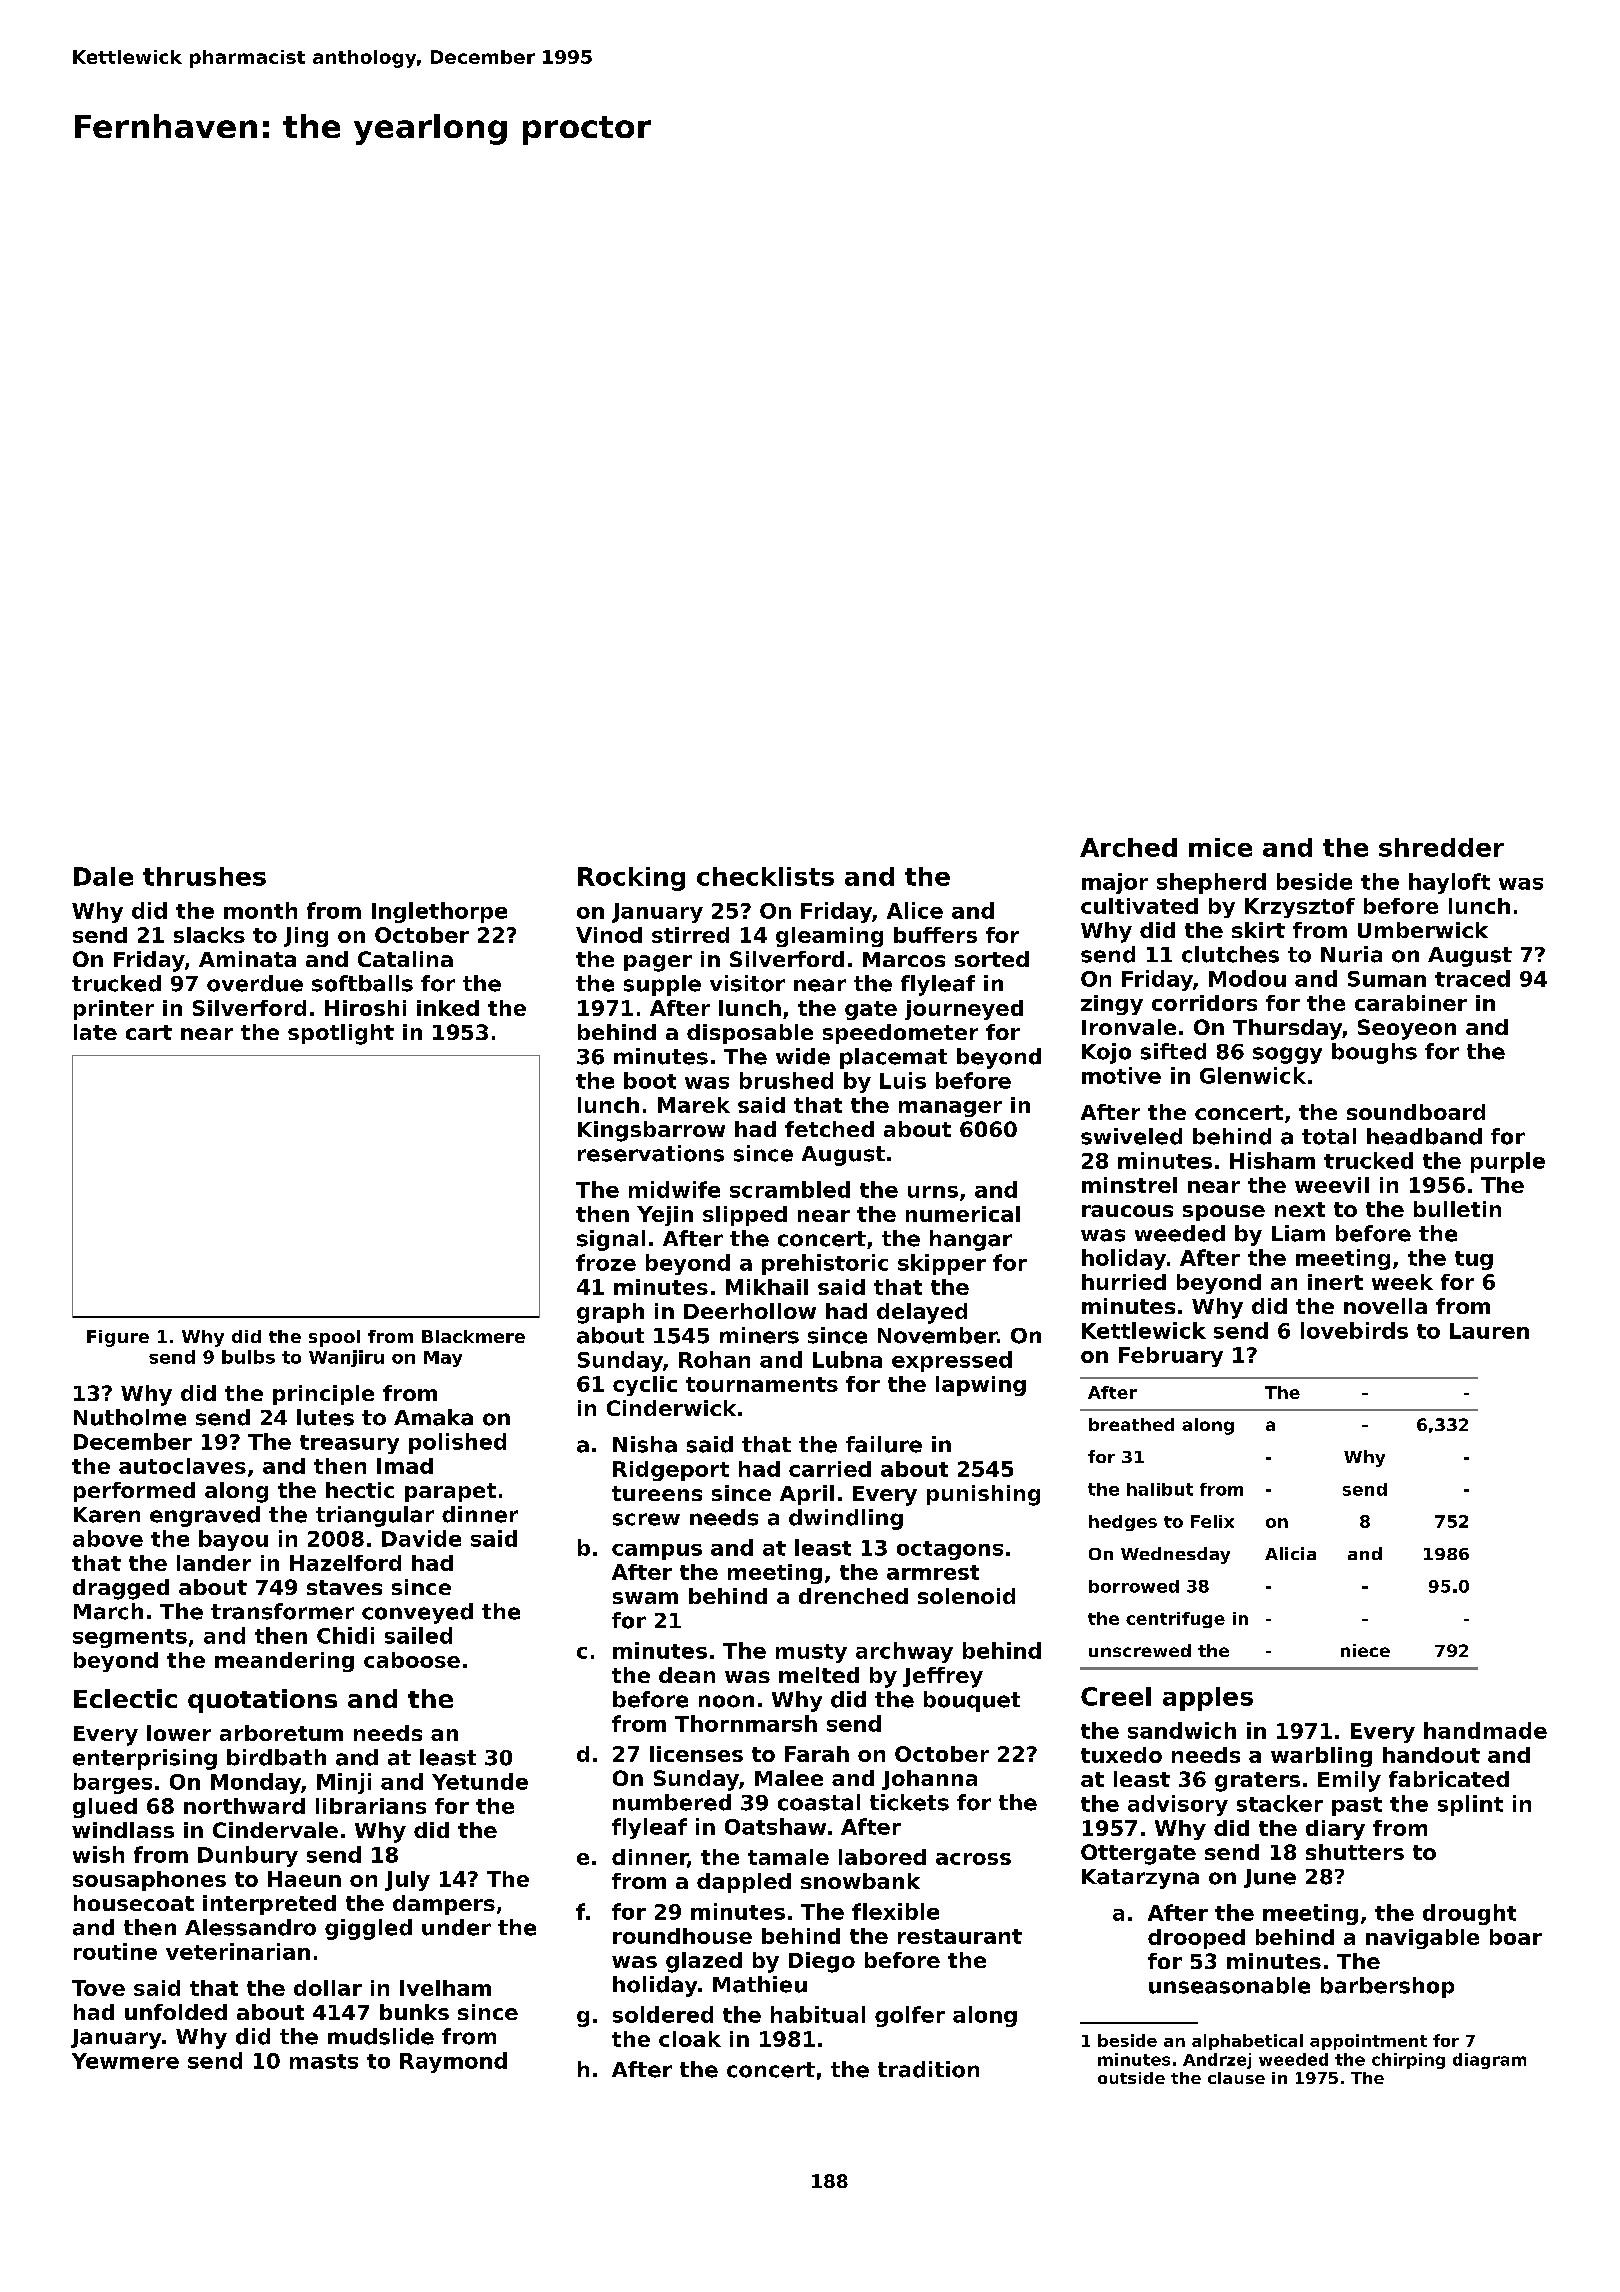 This document has height=2292, width=1620. What do you see at coordinates (935, 935) in the document?
I see `buffers` at bounding box center [935, 935].
